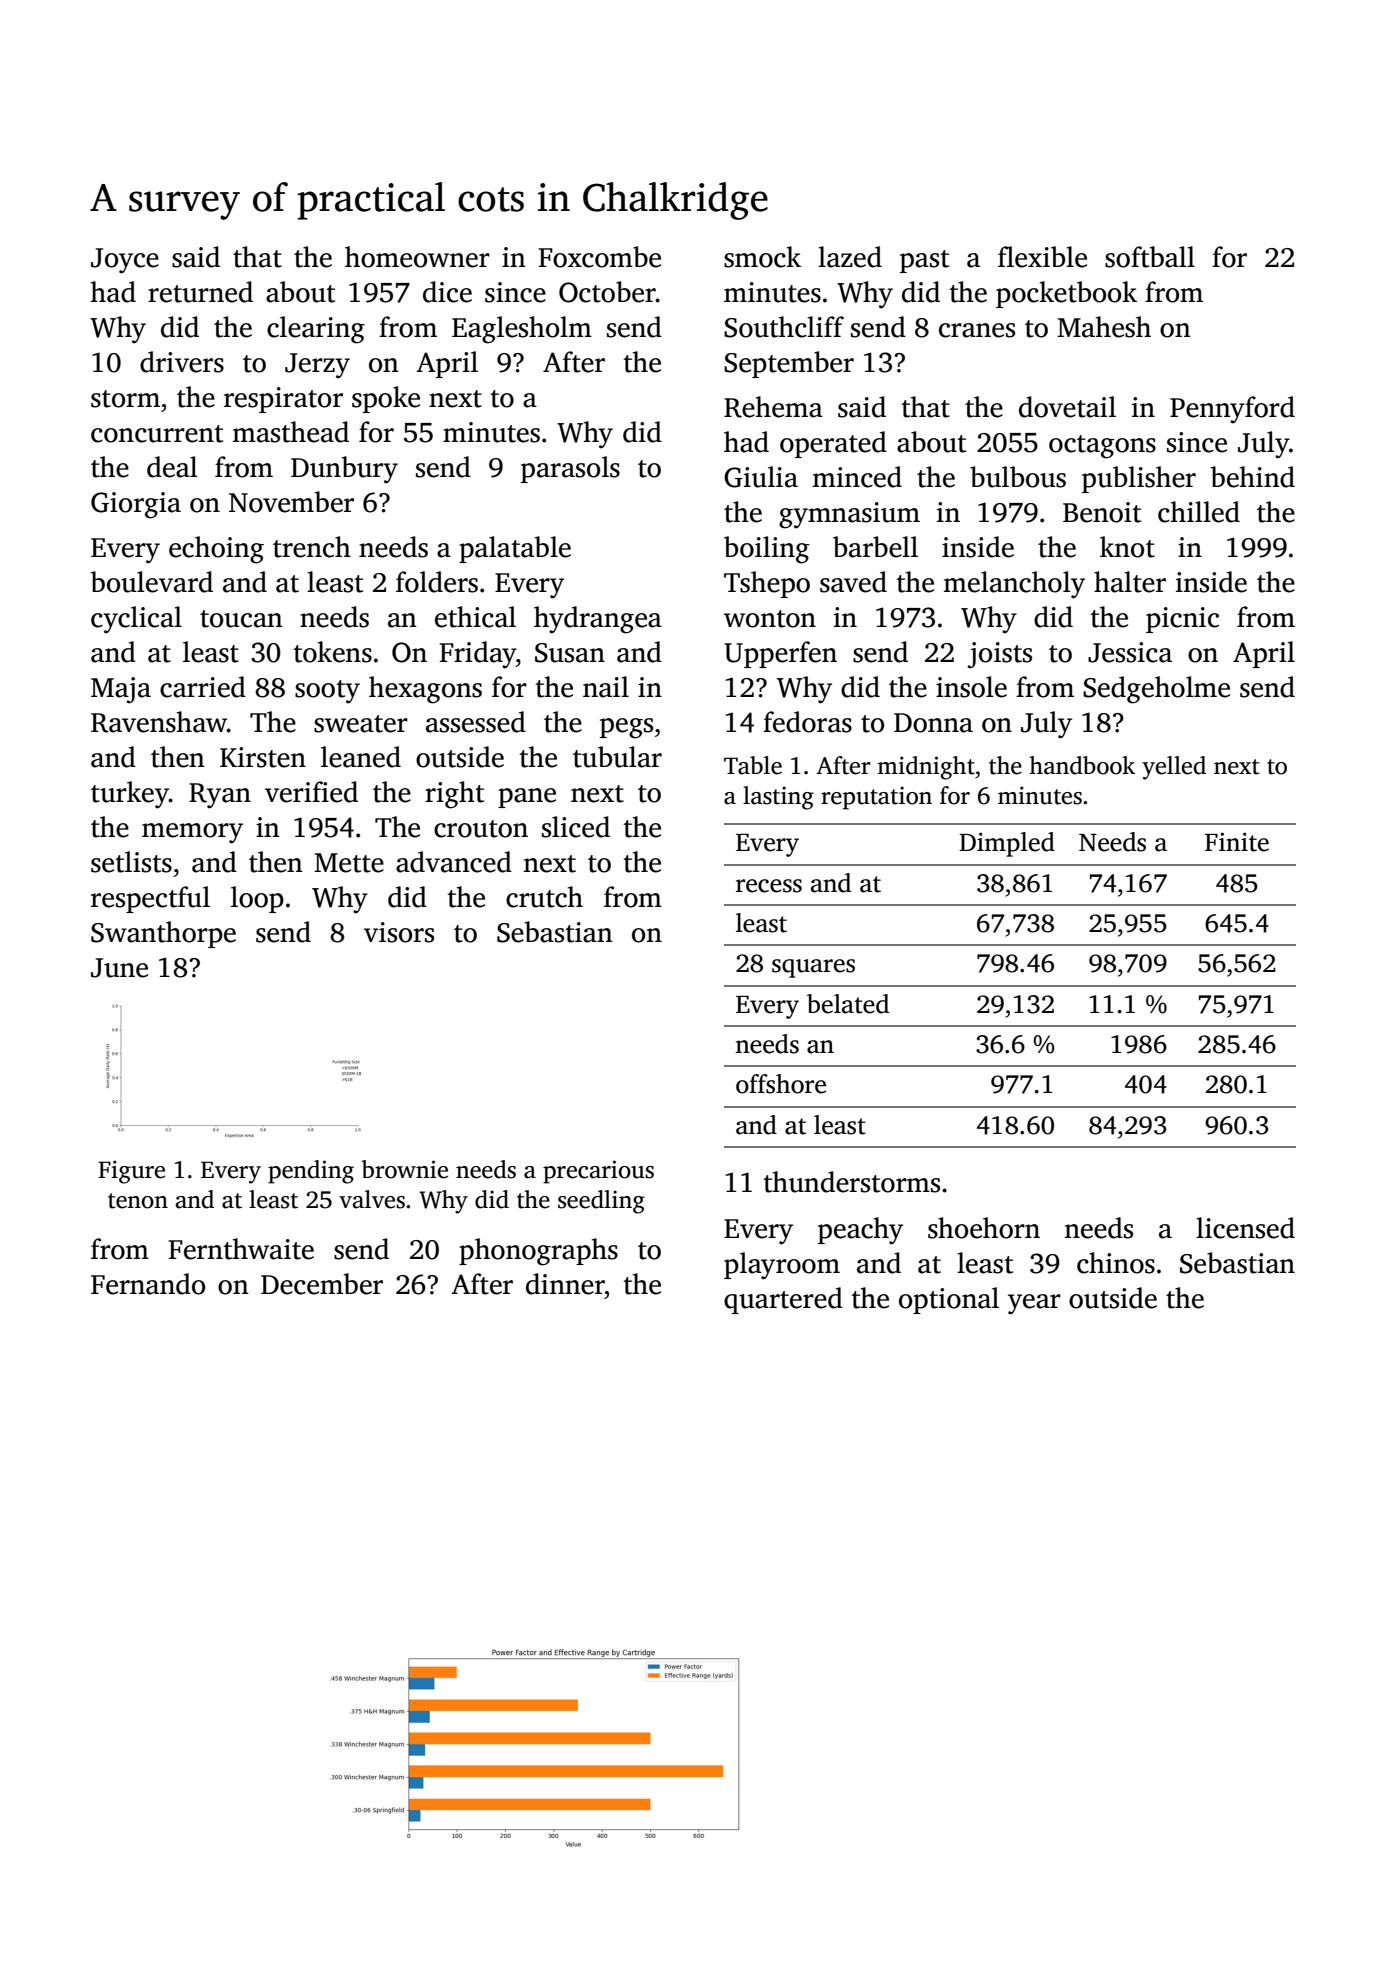  I want to click on Figure, so click(131, 1172).
